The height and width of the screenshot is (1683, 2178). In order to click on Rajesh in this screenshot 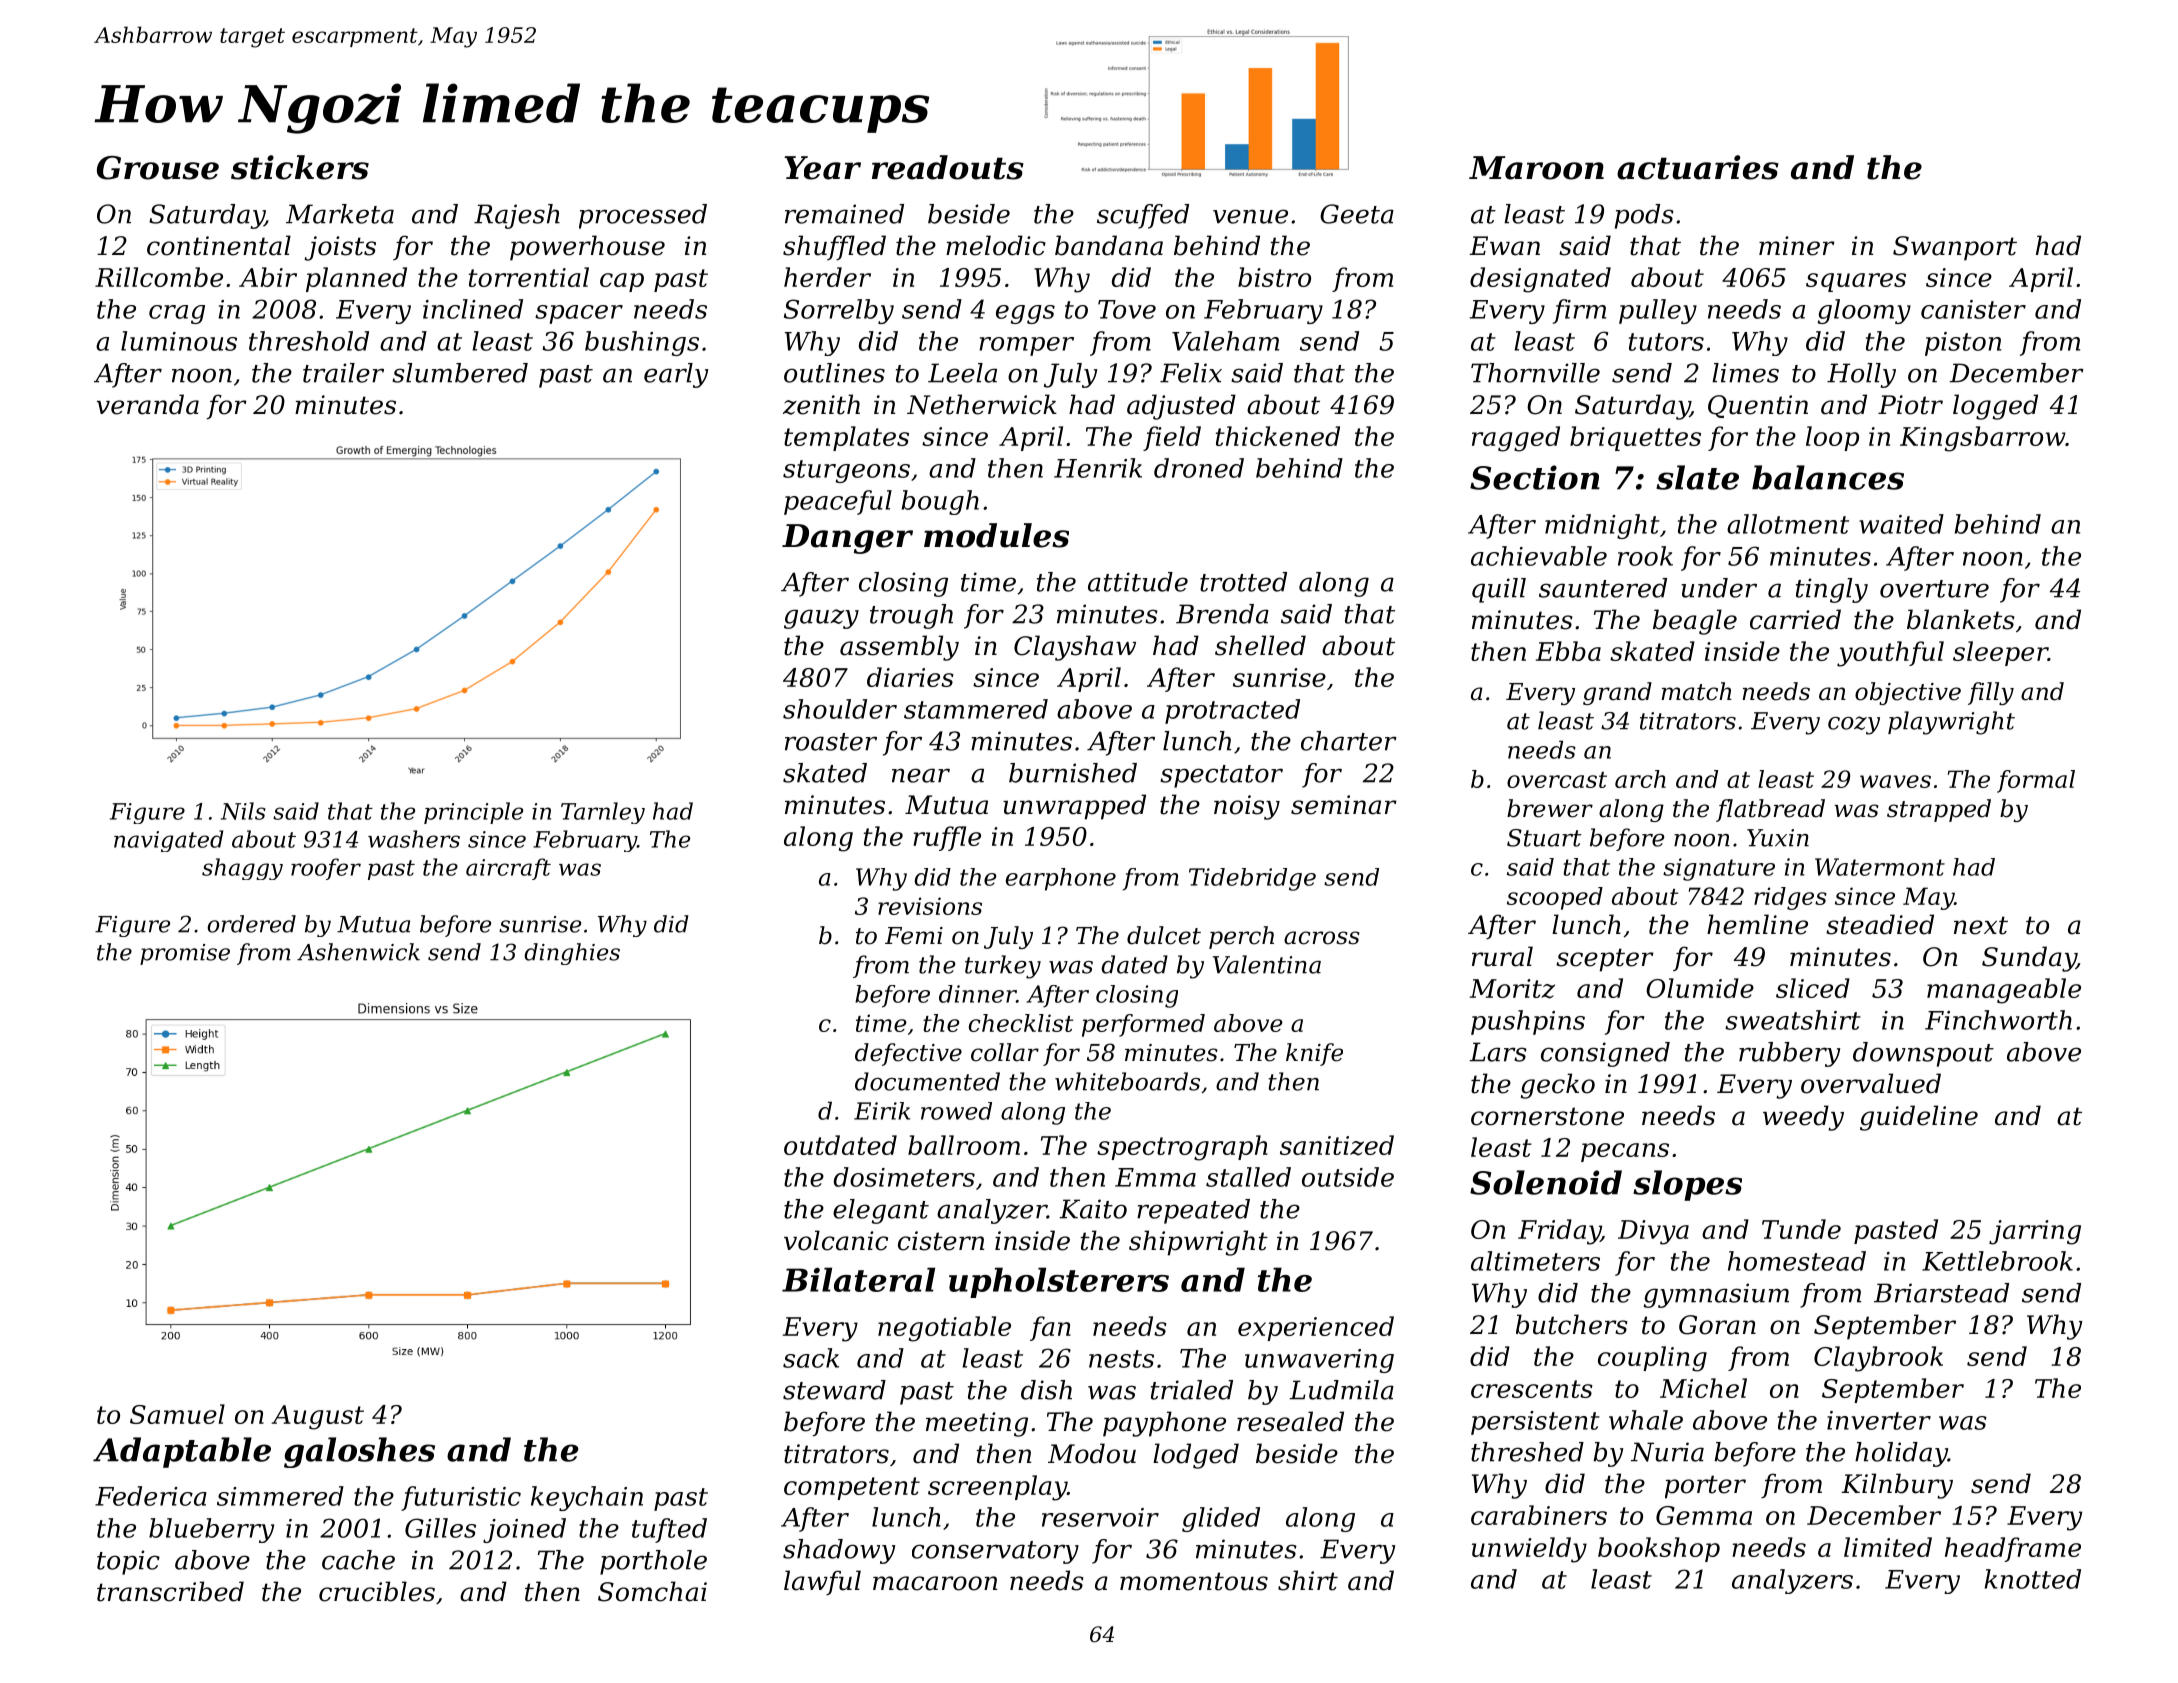, I will do `click(517, 216)`.
